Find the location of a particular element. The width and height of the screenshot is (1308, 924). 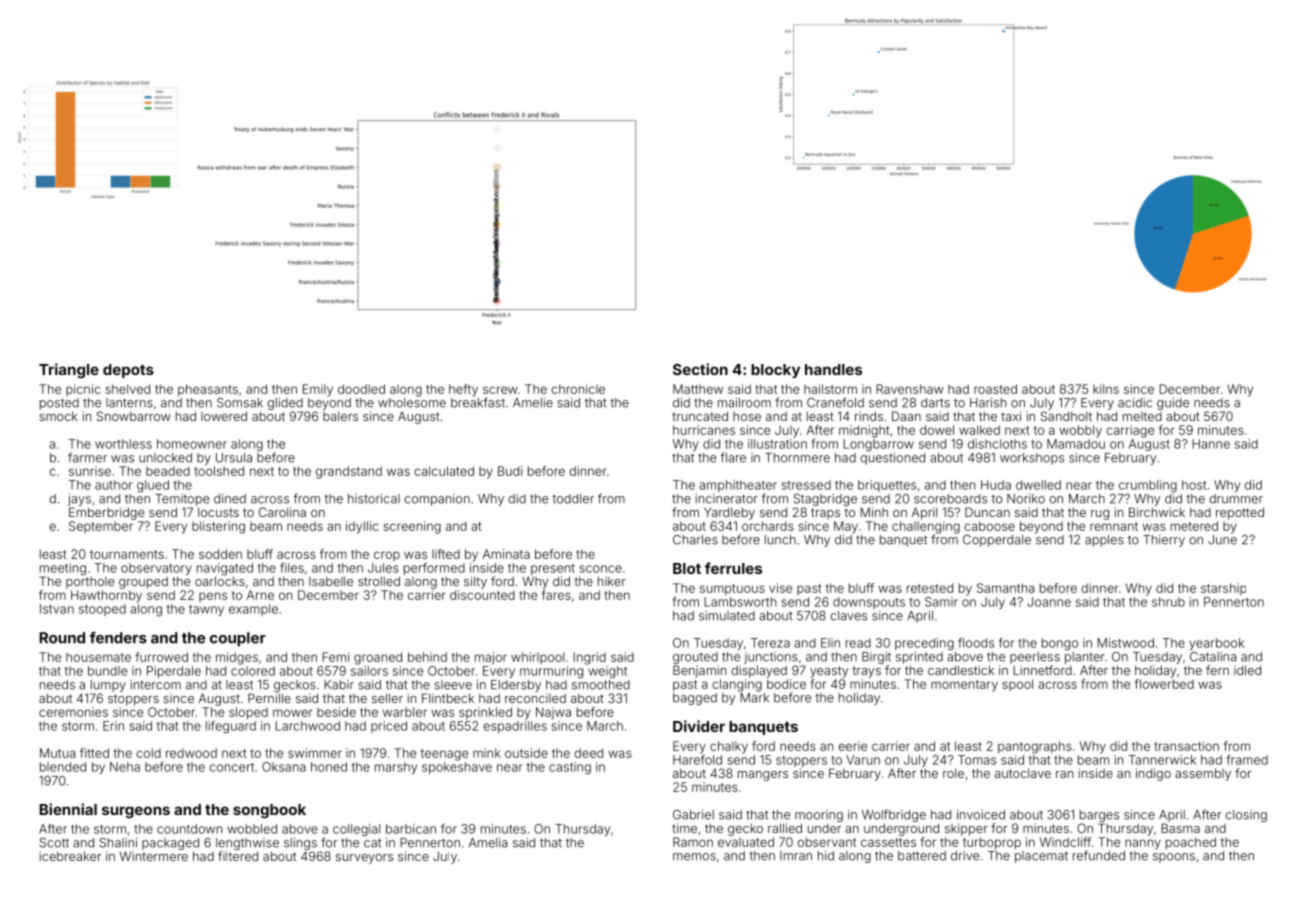

blocky is located at coordinates (775, 371).
